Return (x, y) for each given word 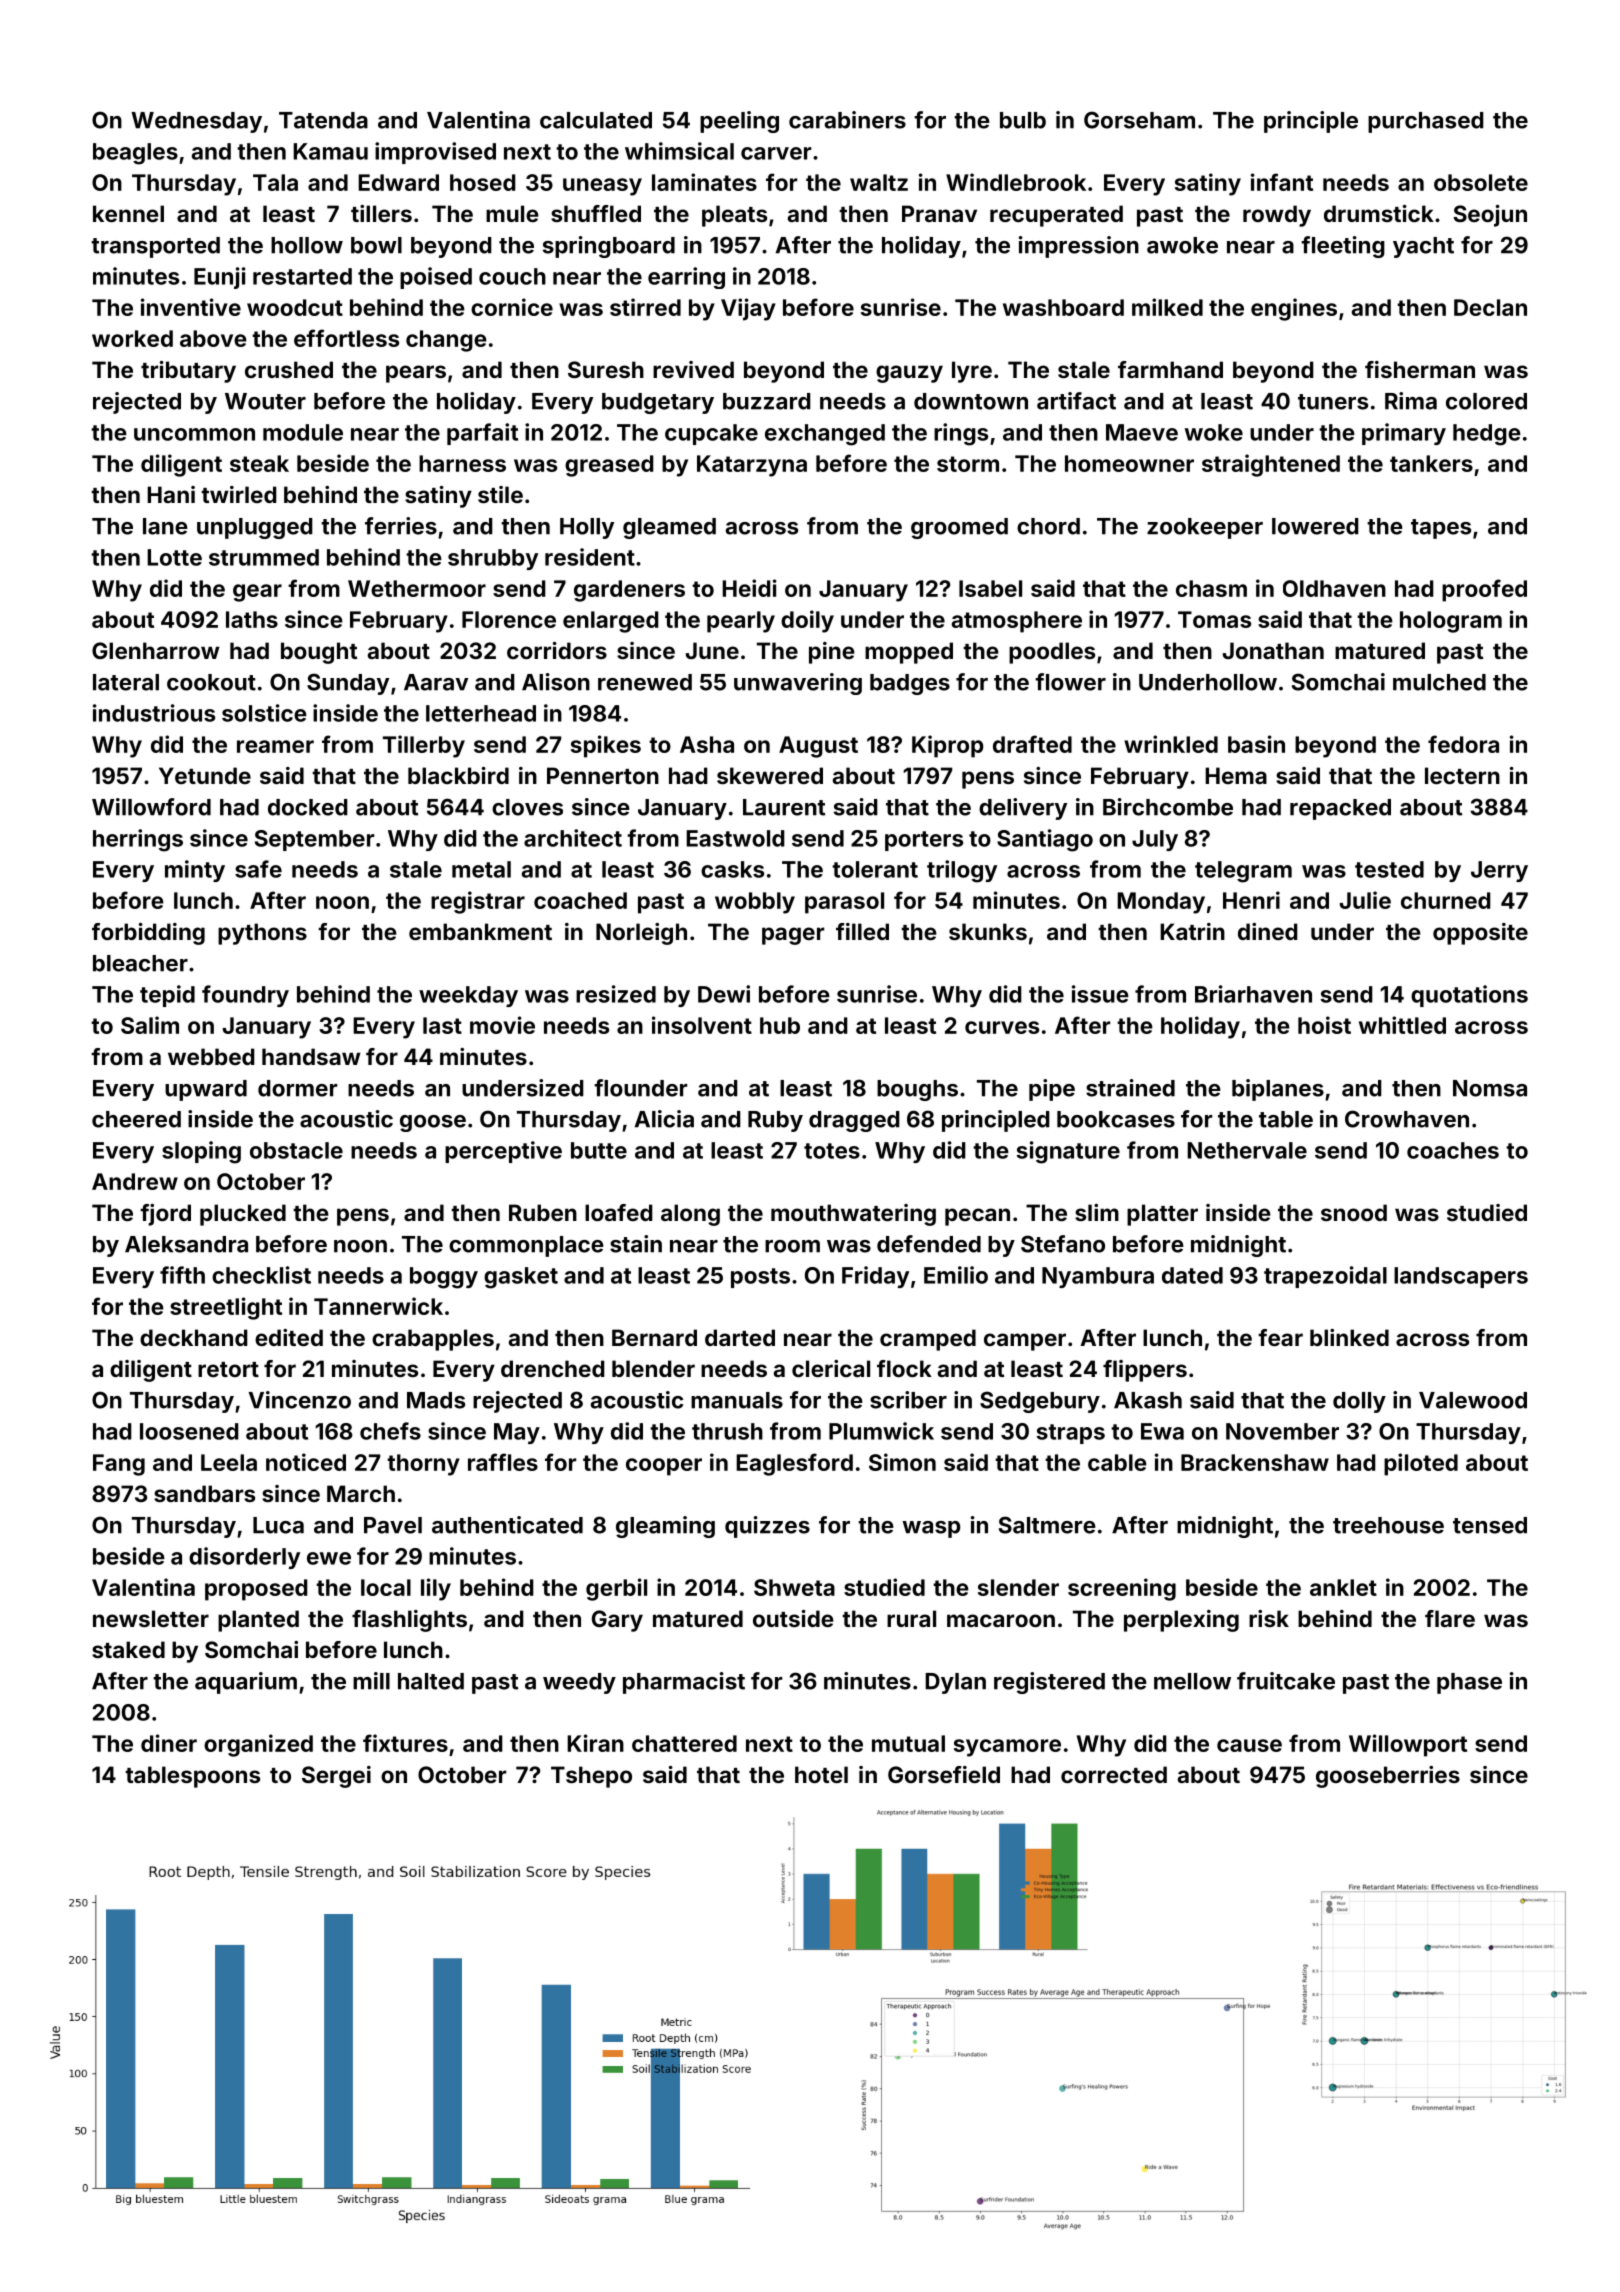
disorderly (244, 1558)
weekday (468, 996)
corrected (1114, 1774)
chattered (684, 1743)
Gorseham (1139, 120)
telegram (1243, 872)
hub (780, 1025)
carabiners (847, 120)
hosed (483, 182)
